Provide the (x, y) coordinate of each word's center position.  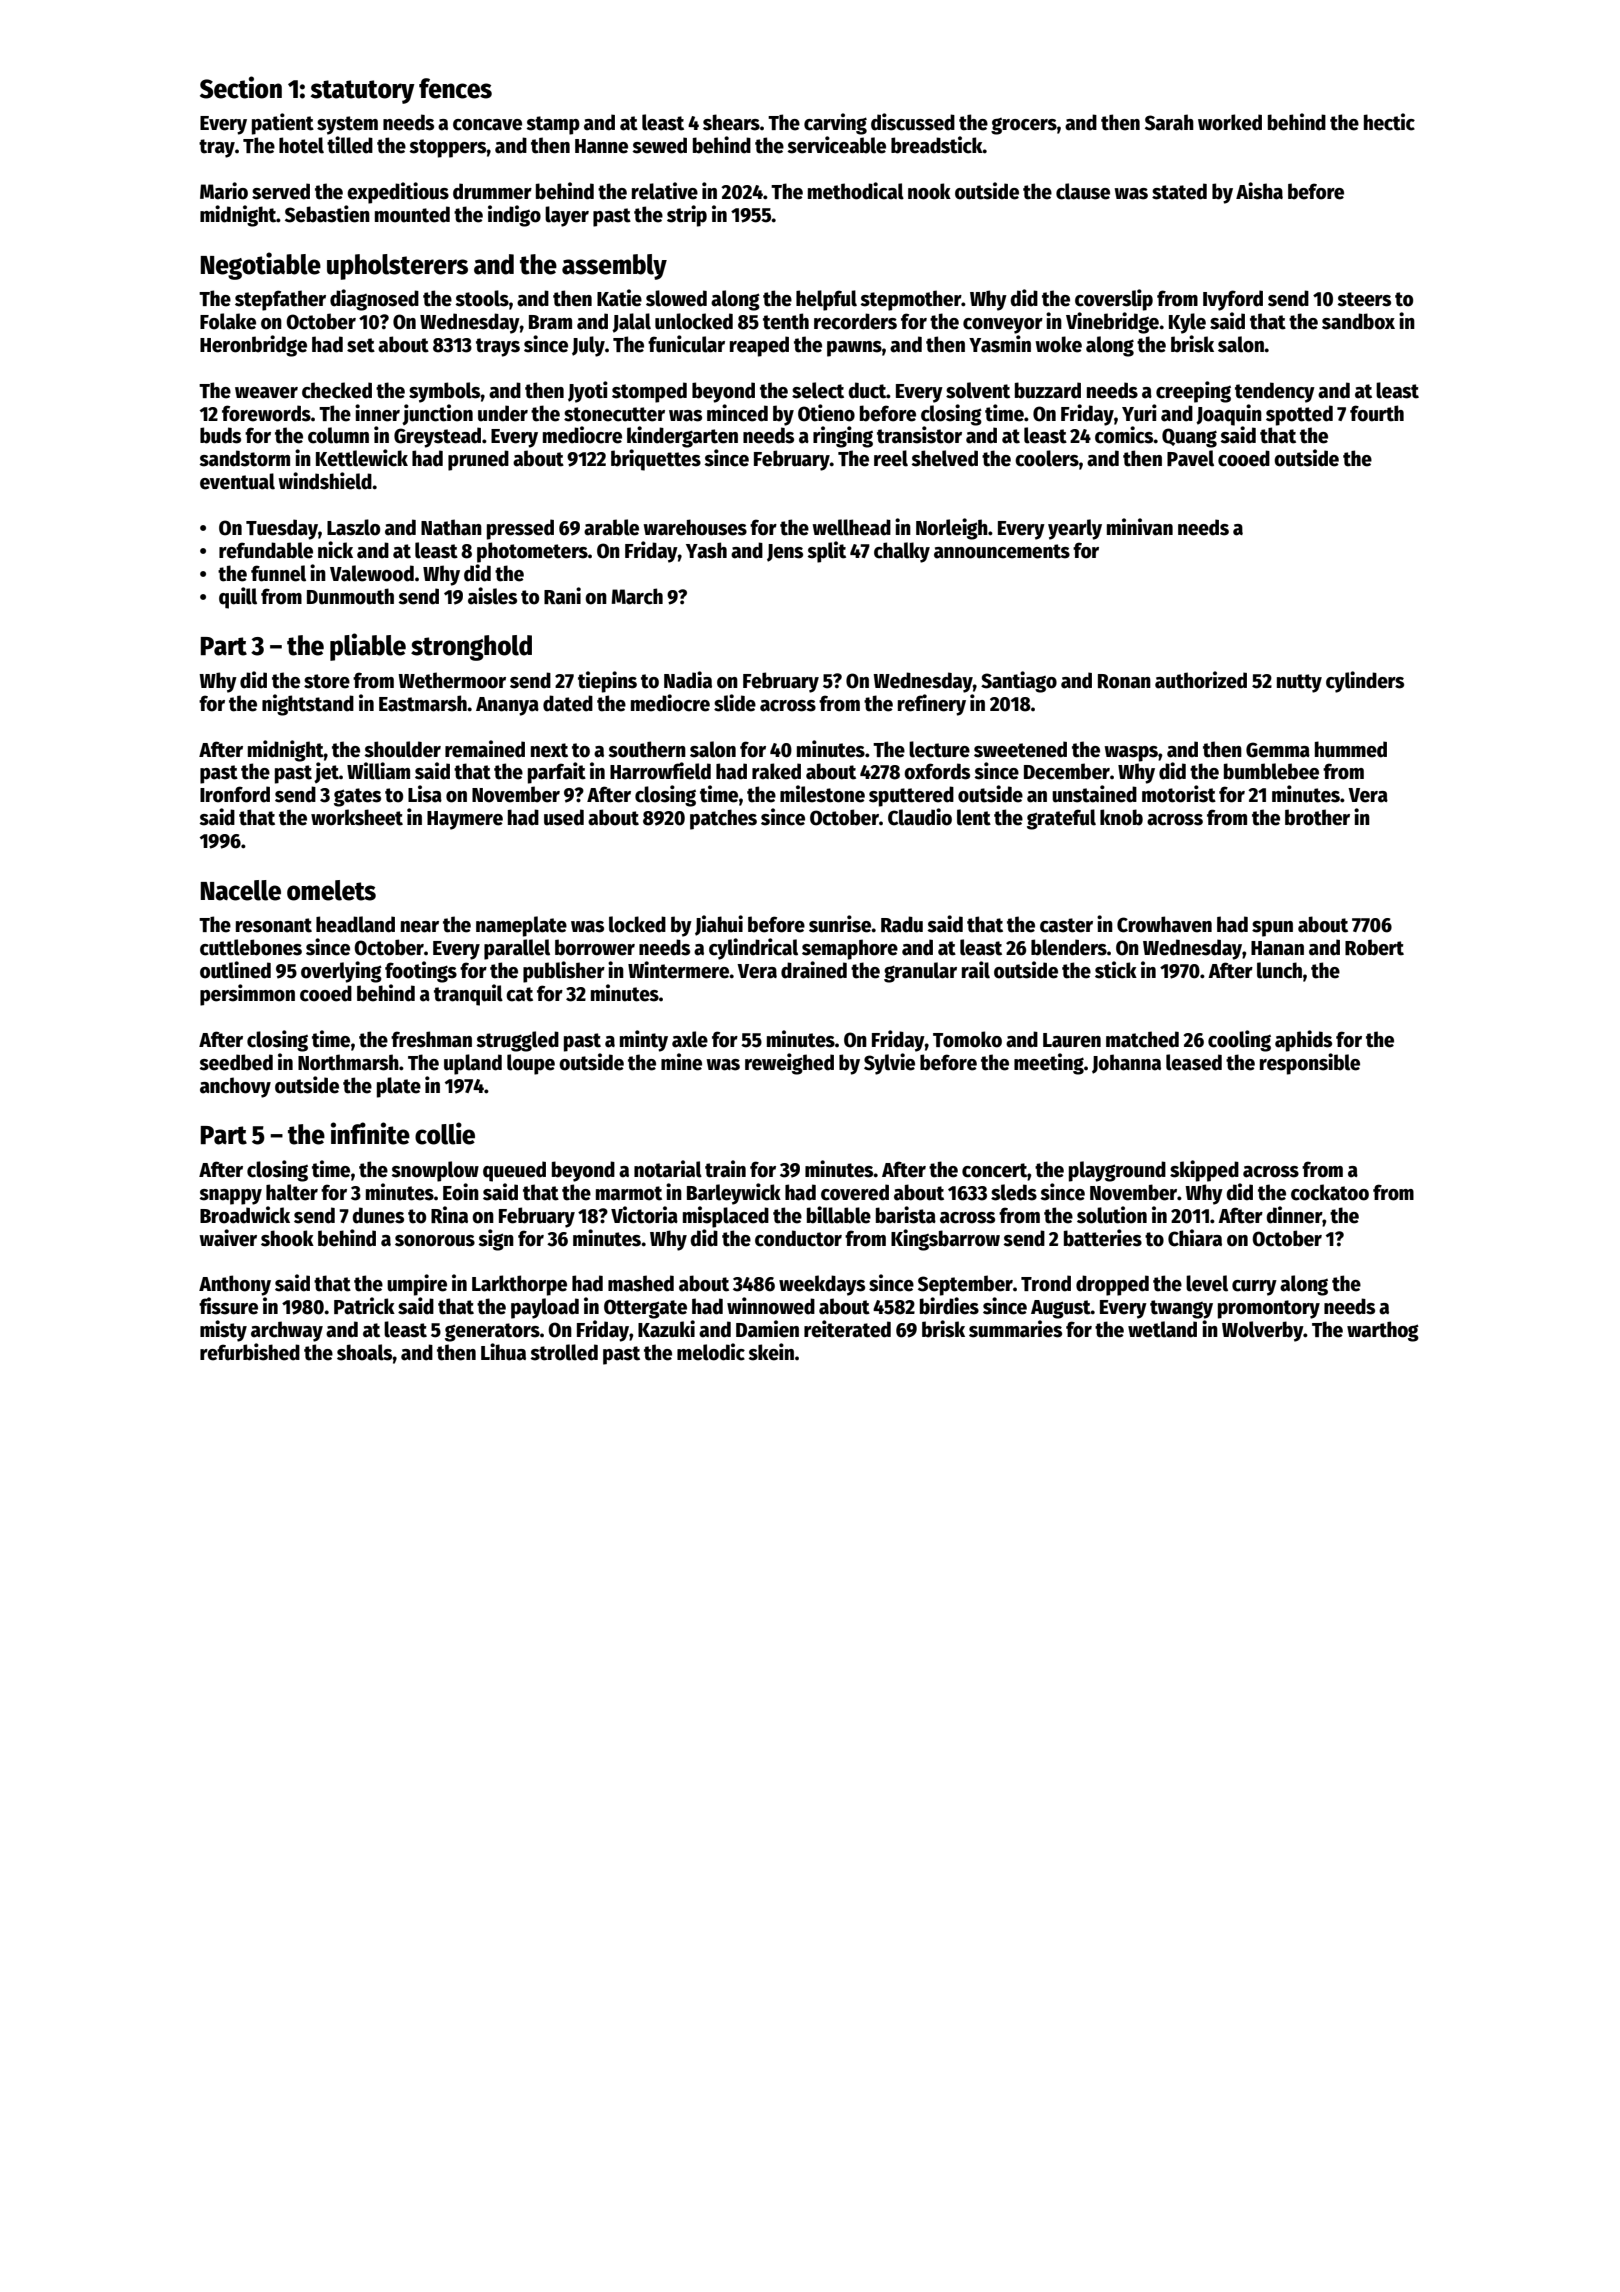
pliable (368, 647)
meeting (1049, 1064)
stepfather (280, 300)
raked (776, 771)
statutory (363, 92)
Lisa (425, 794)
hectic (1389, 122)
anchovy (235, 1087)
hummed (1351, 749)
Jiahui (719, 925)
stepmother (911, 300)
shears (731, 122)
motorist (1179, 794)
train (725, 1169)
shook (287, 1238)
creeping (1193, 392)
